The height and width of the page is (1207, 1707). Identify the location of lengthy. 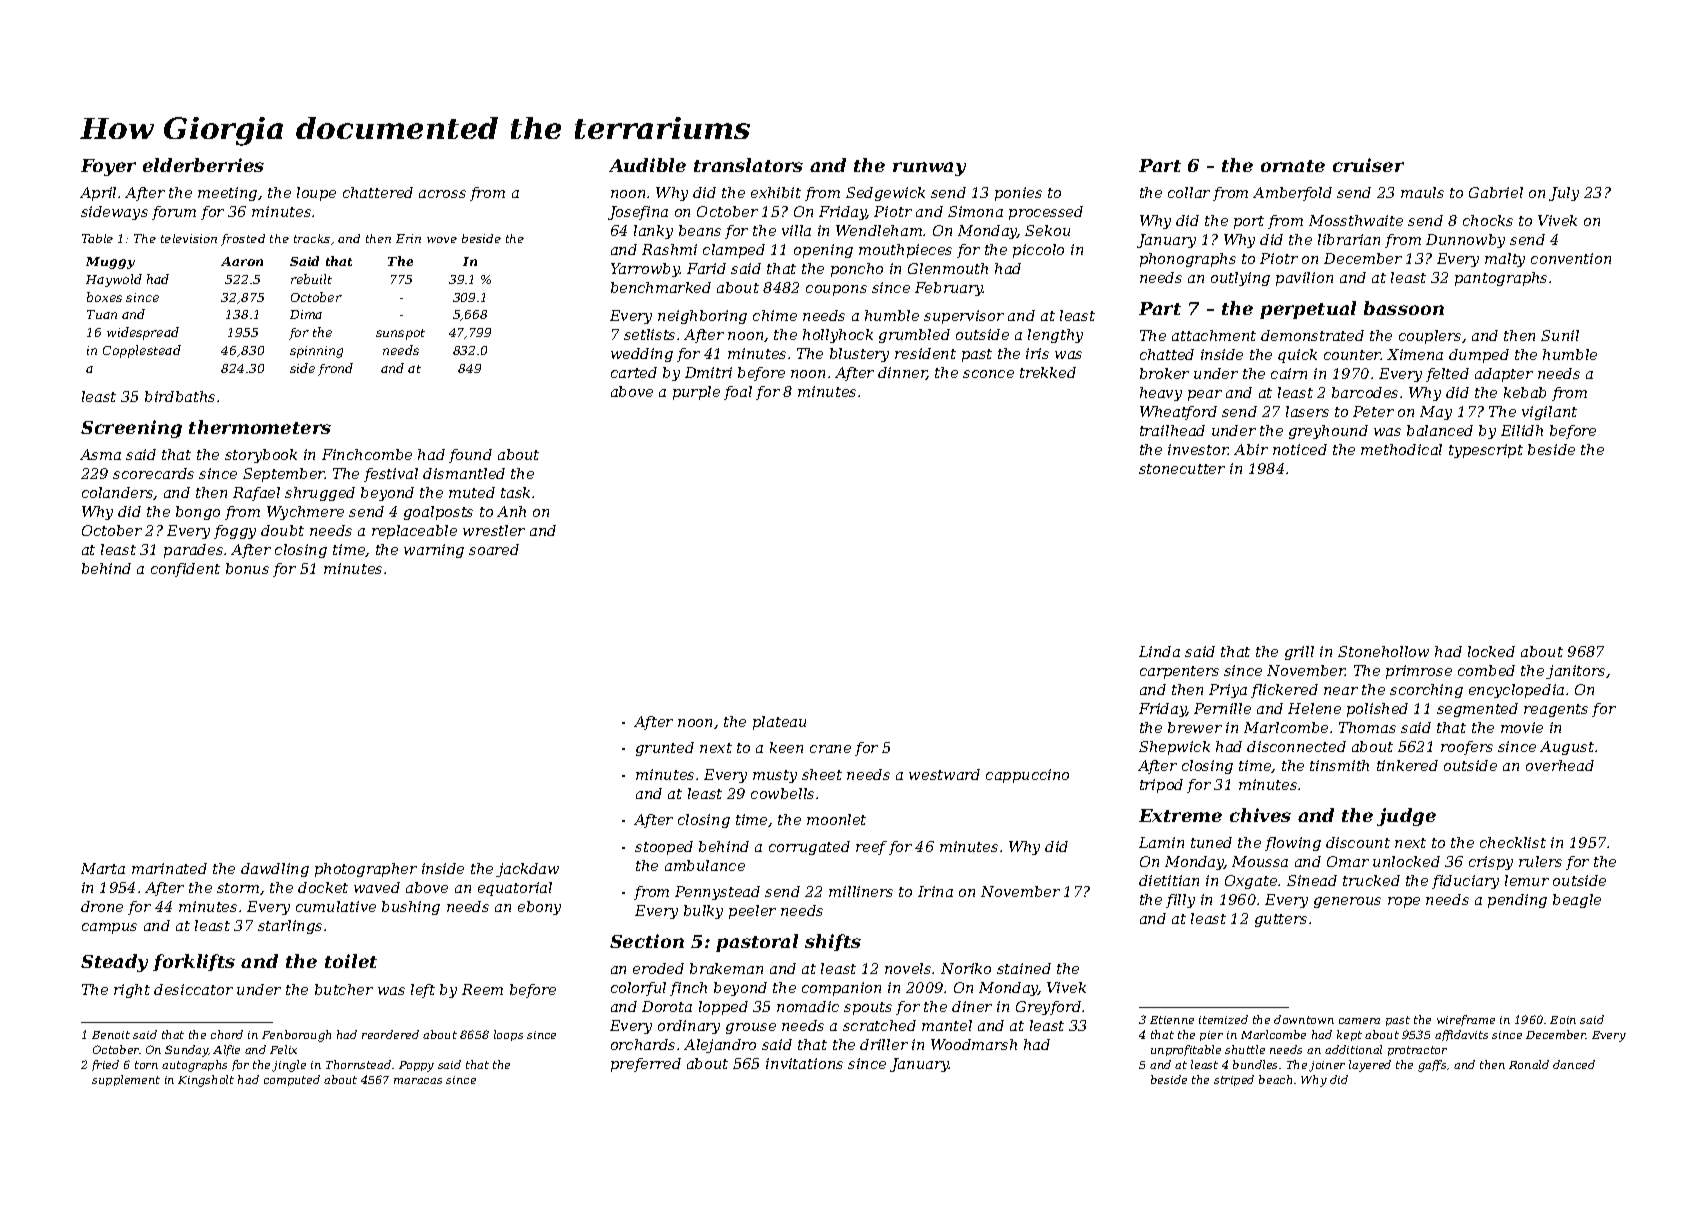
(1055, 336).
